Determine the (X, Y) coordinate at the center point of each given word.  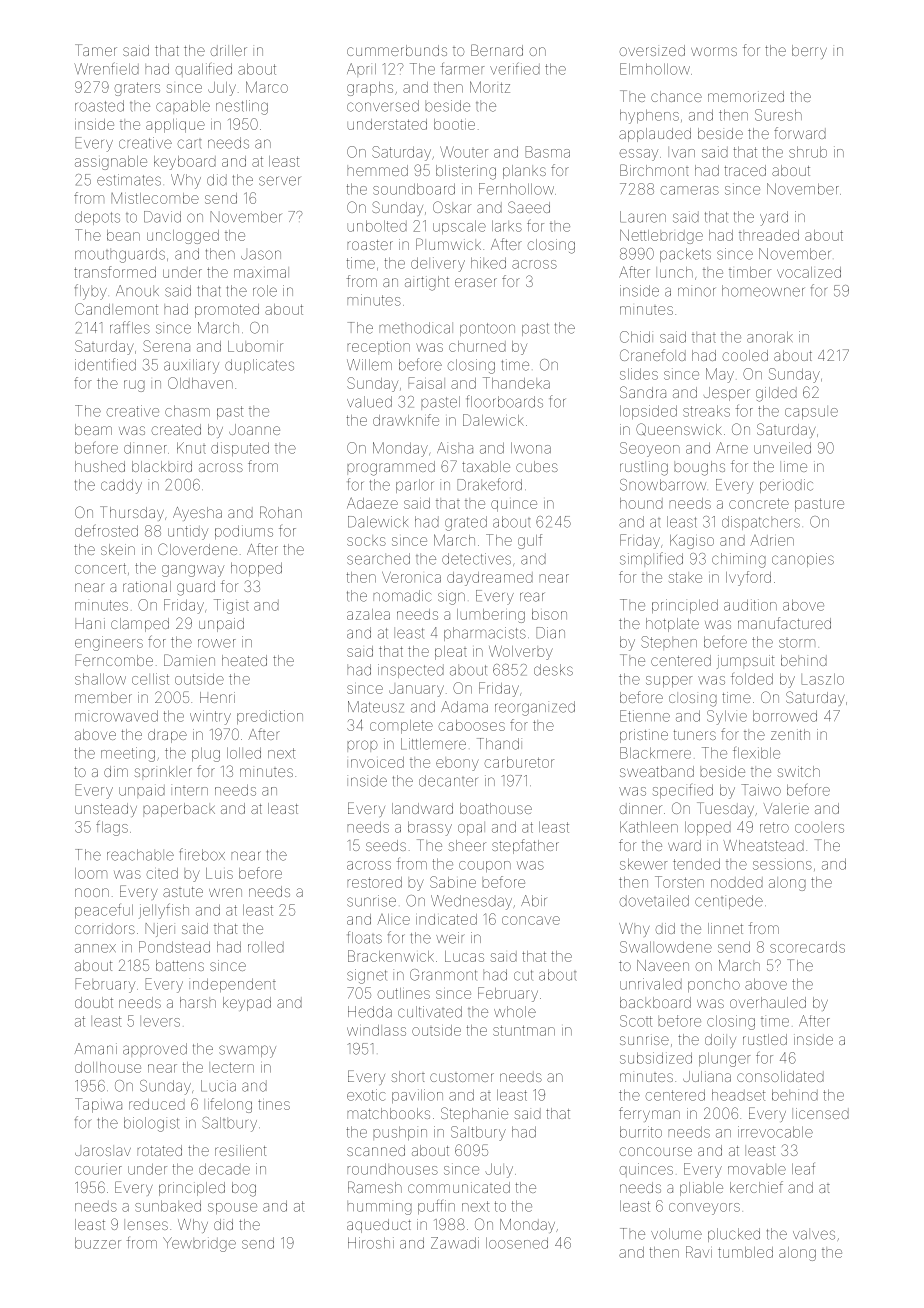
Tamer (96, 50)
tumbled (745, 1252)
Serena (166, 346)
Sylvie (727, 717)
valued (369, 402)
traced (745, 170)
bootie (454, 124)
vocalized (809, 272)
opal (471, 828)
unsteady (106, 810)
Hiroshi (371, 1243)
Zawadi (455, 1243)
